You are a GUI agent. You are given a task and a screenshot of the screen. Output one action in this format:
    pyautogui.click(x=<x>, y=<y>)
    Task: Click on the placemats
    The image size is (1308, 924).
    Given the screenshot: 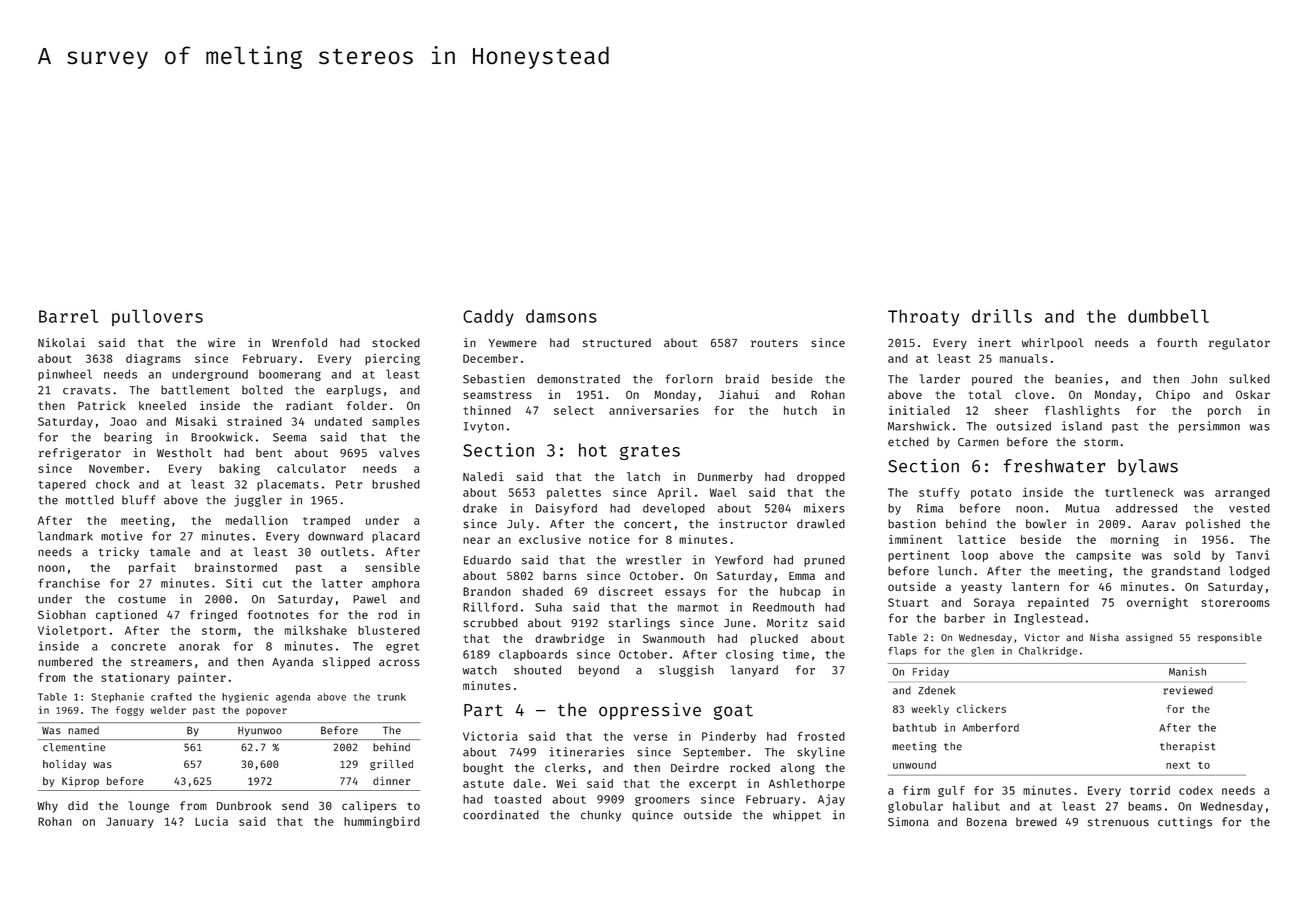 What is the action you would take?
    pyautogui.click(x=288, y=485)
